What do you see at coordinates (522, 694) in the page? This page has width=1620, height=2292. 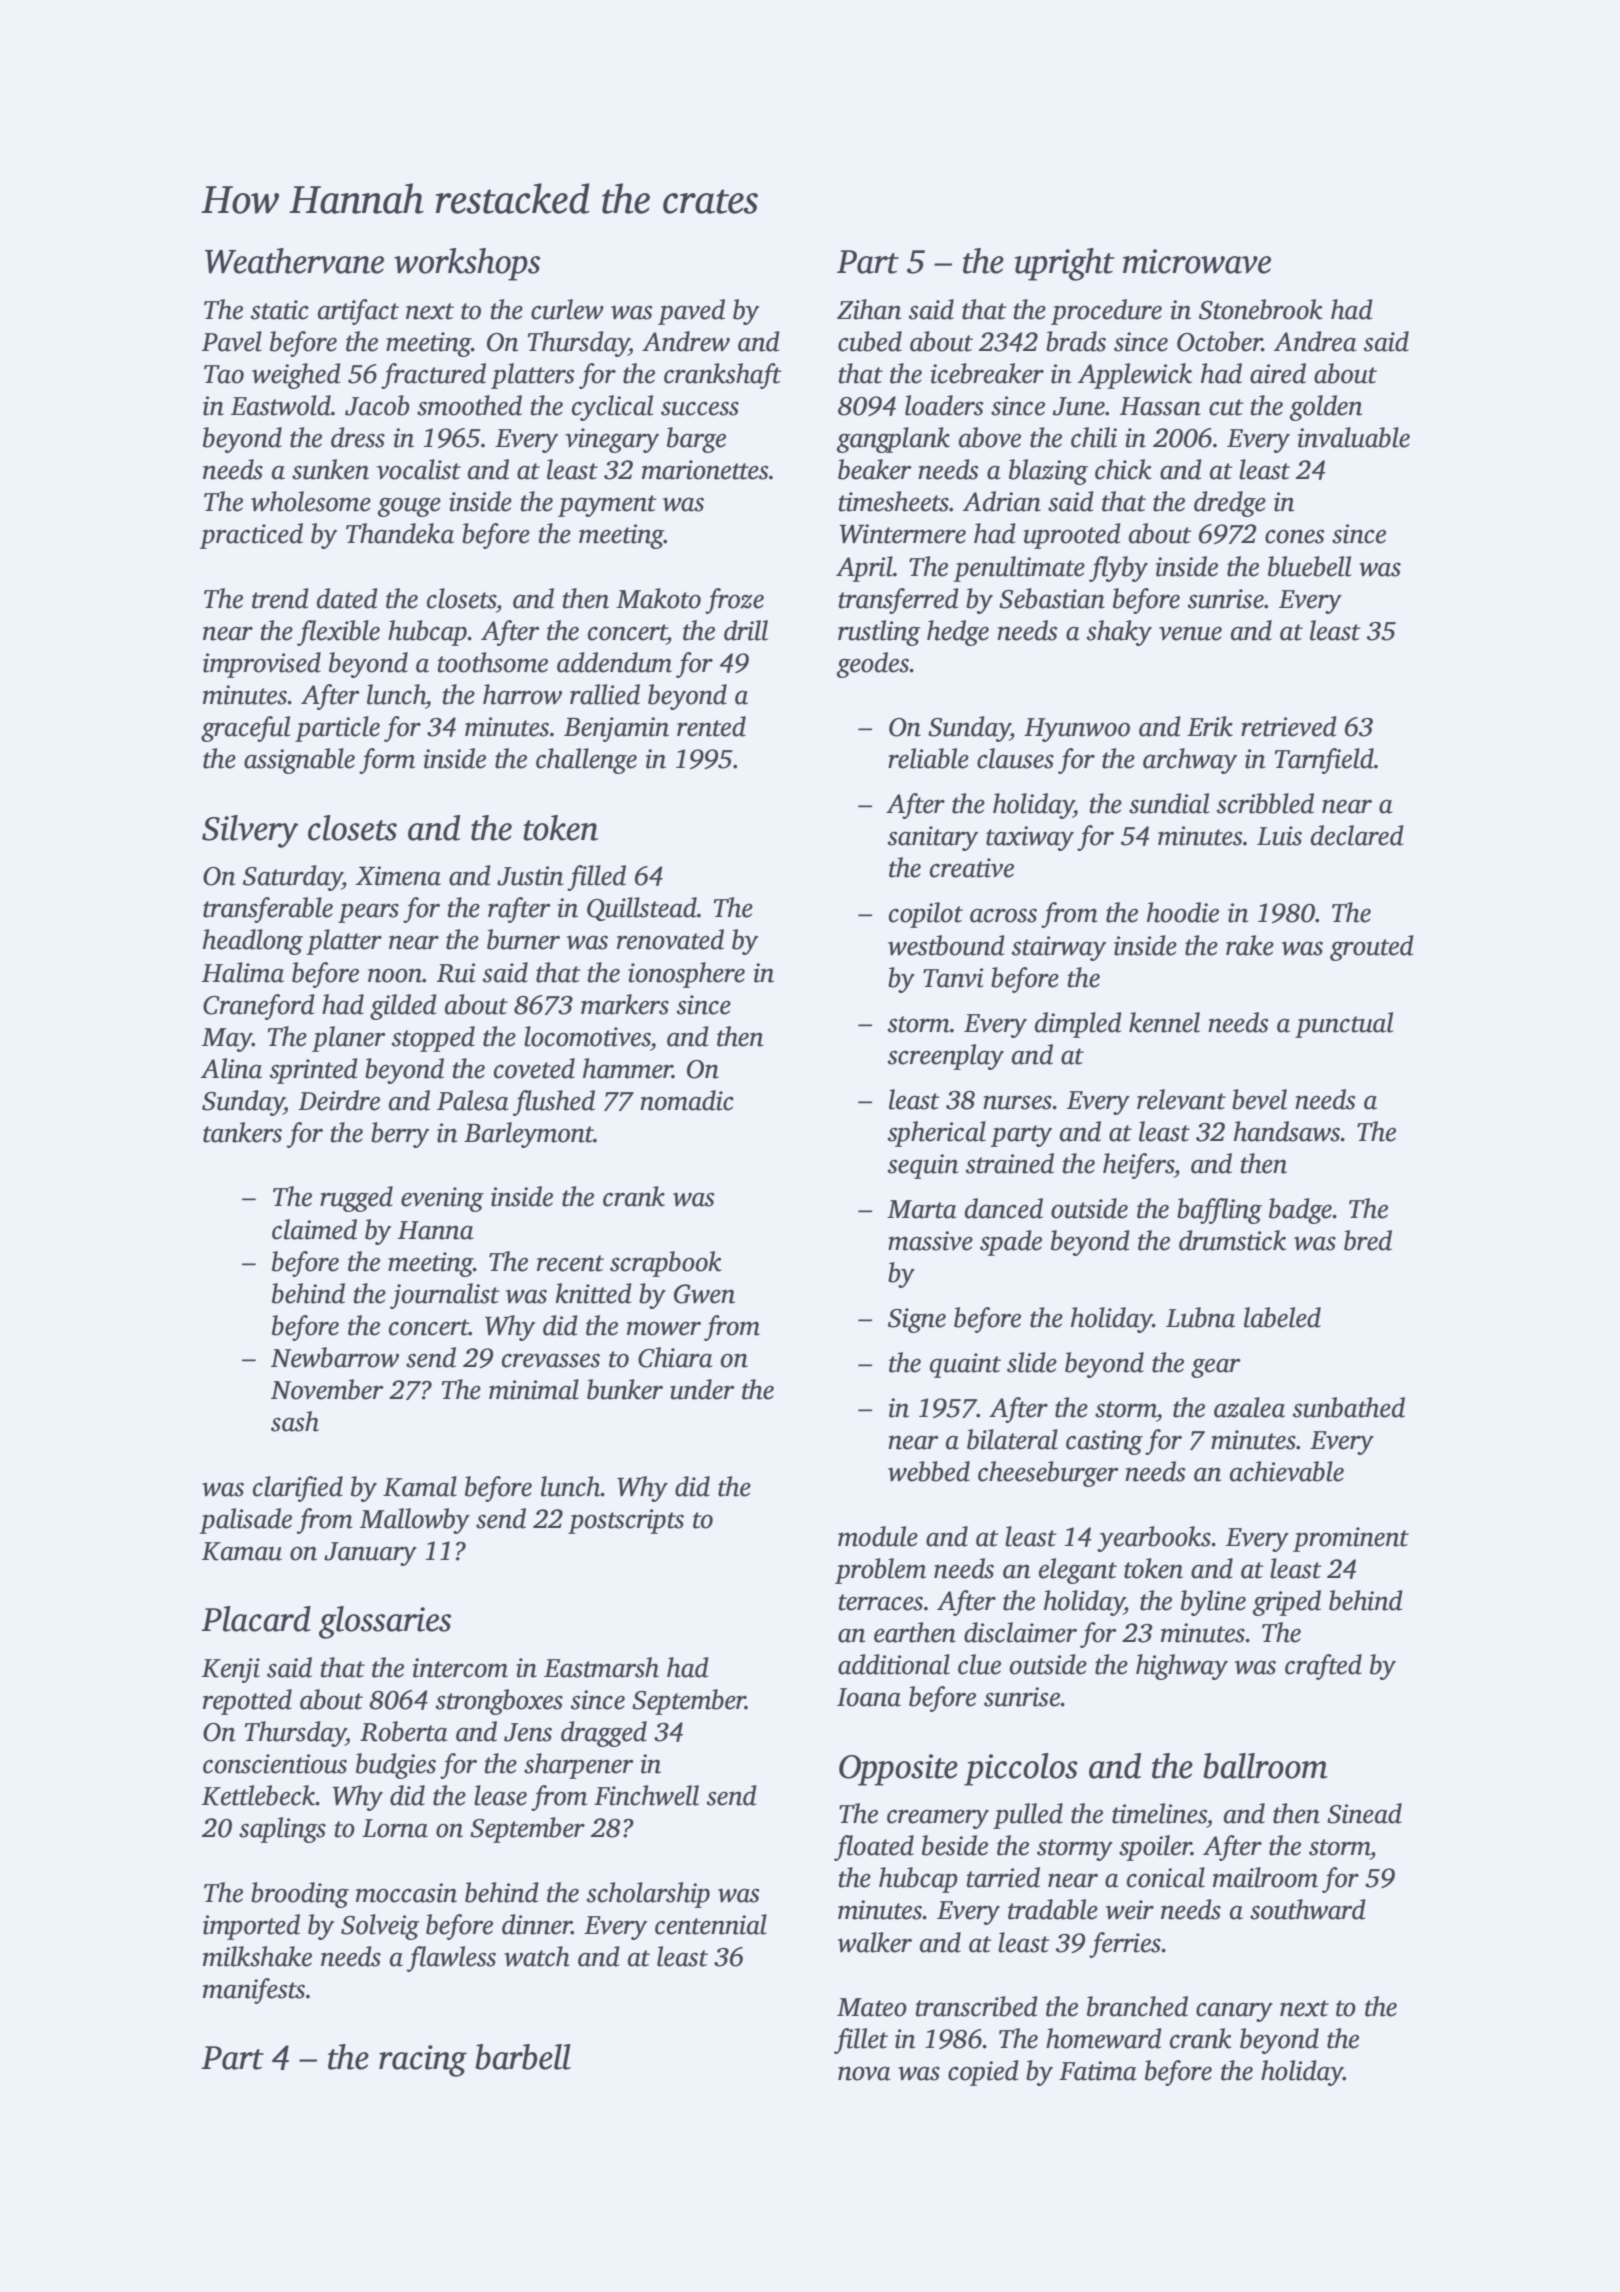 I see `harrow` at bounding box center [522, 694].
